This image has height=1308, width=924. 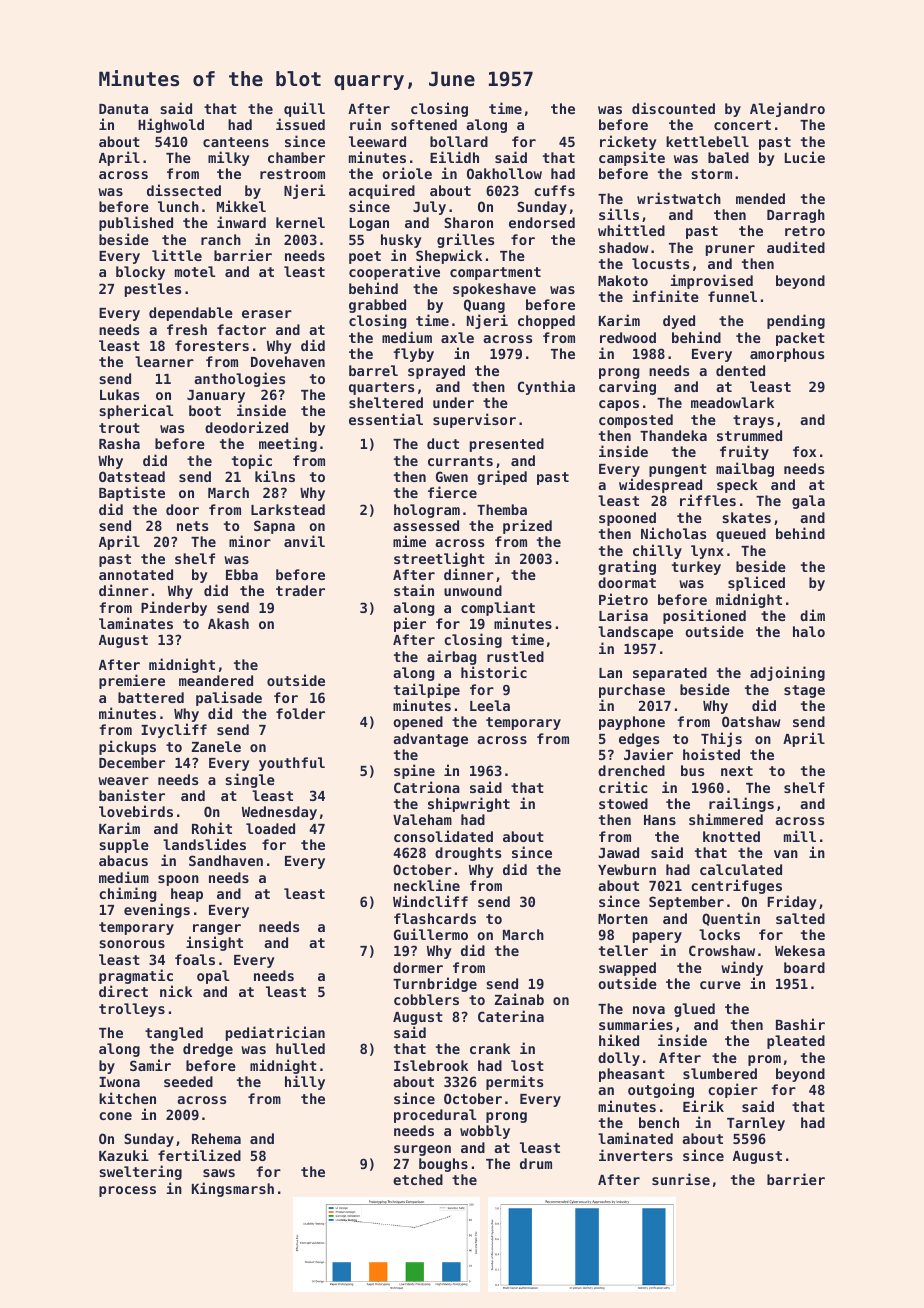 What do you see at coordinates (288, 509) in the image?
I see `Larkstead` at bounding box center [288, 509].
